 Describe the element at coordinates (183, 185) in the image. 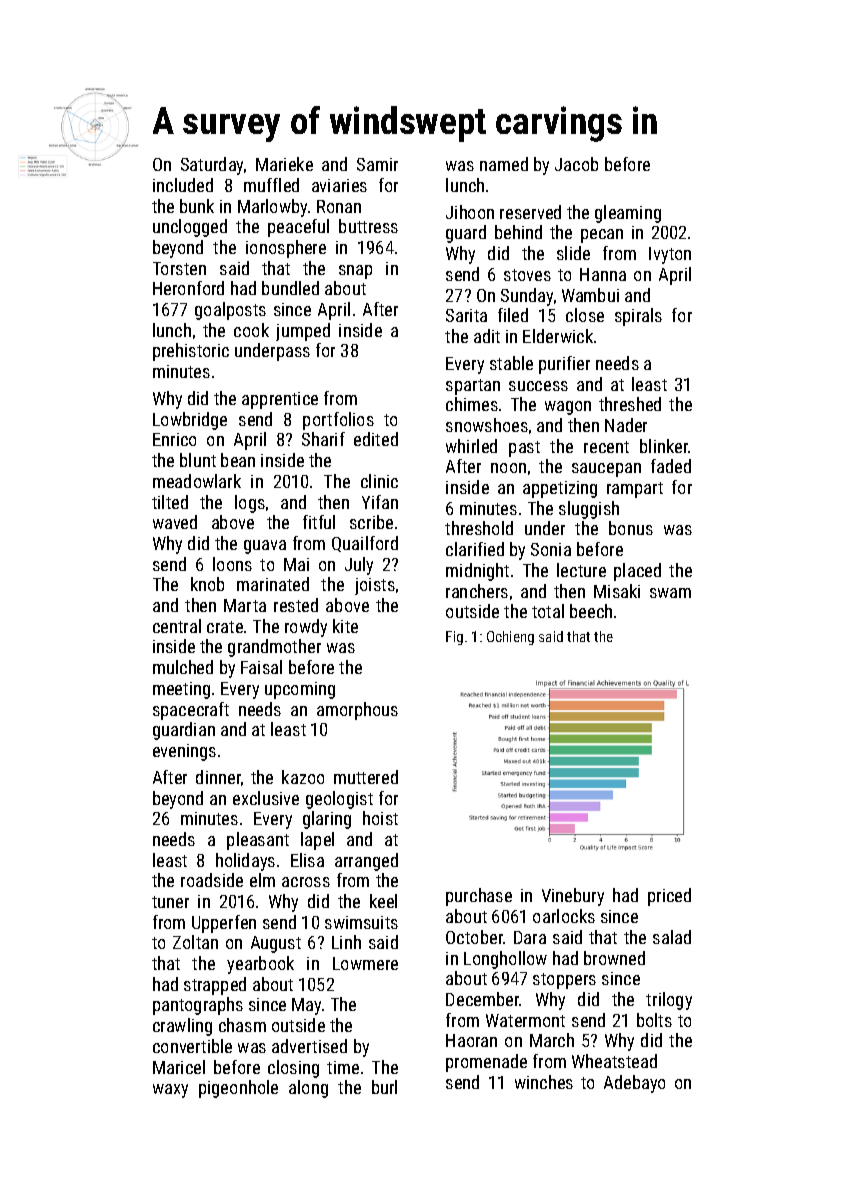

I see `included` at that location.
